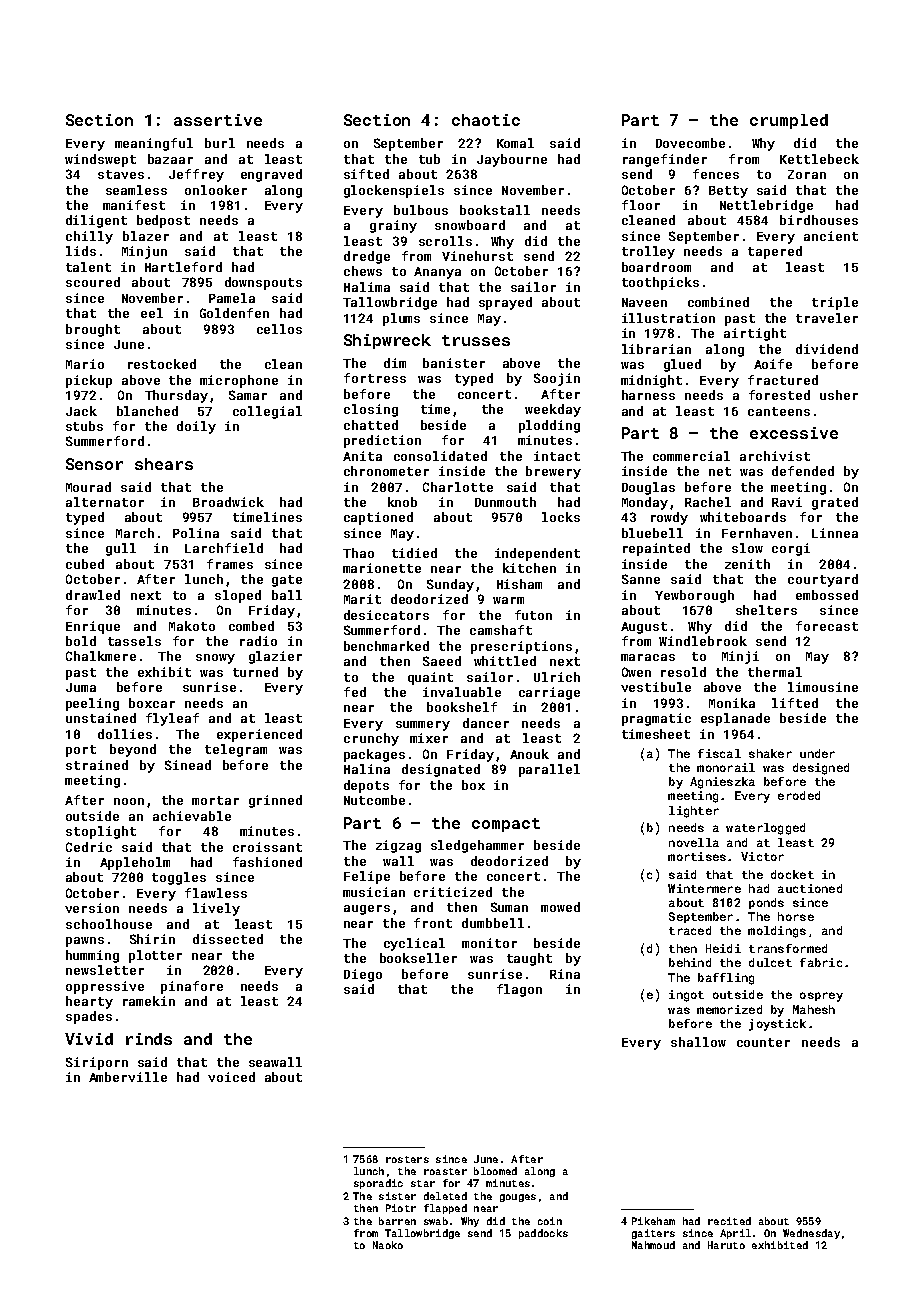  I want to click on Appleholm, so click(135, 863).
